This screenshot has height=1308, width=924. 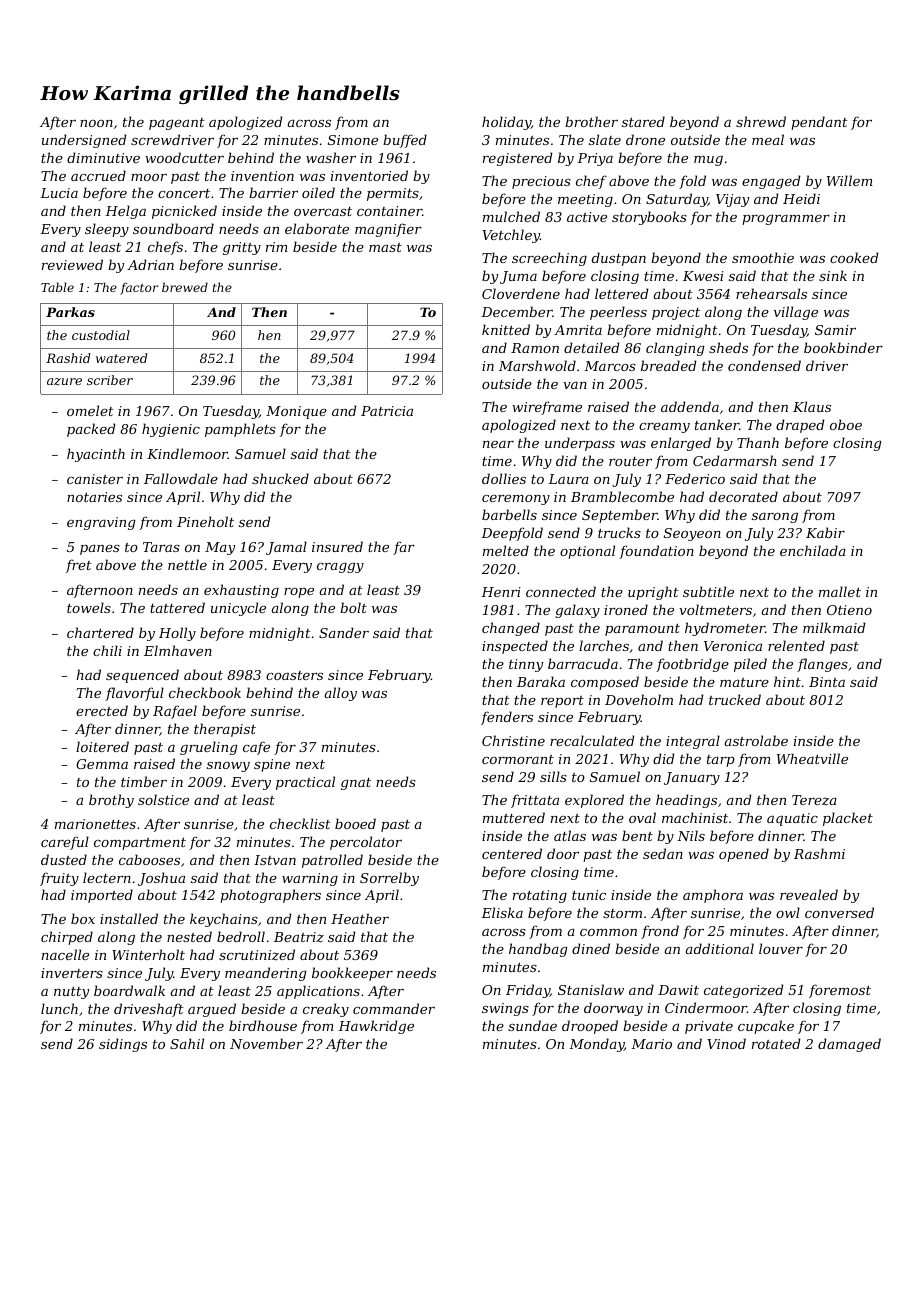 What do you see at coordinates (819, 853) in the screenshot?
I see `Rashmi` at bounding box center [819, 853].
